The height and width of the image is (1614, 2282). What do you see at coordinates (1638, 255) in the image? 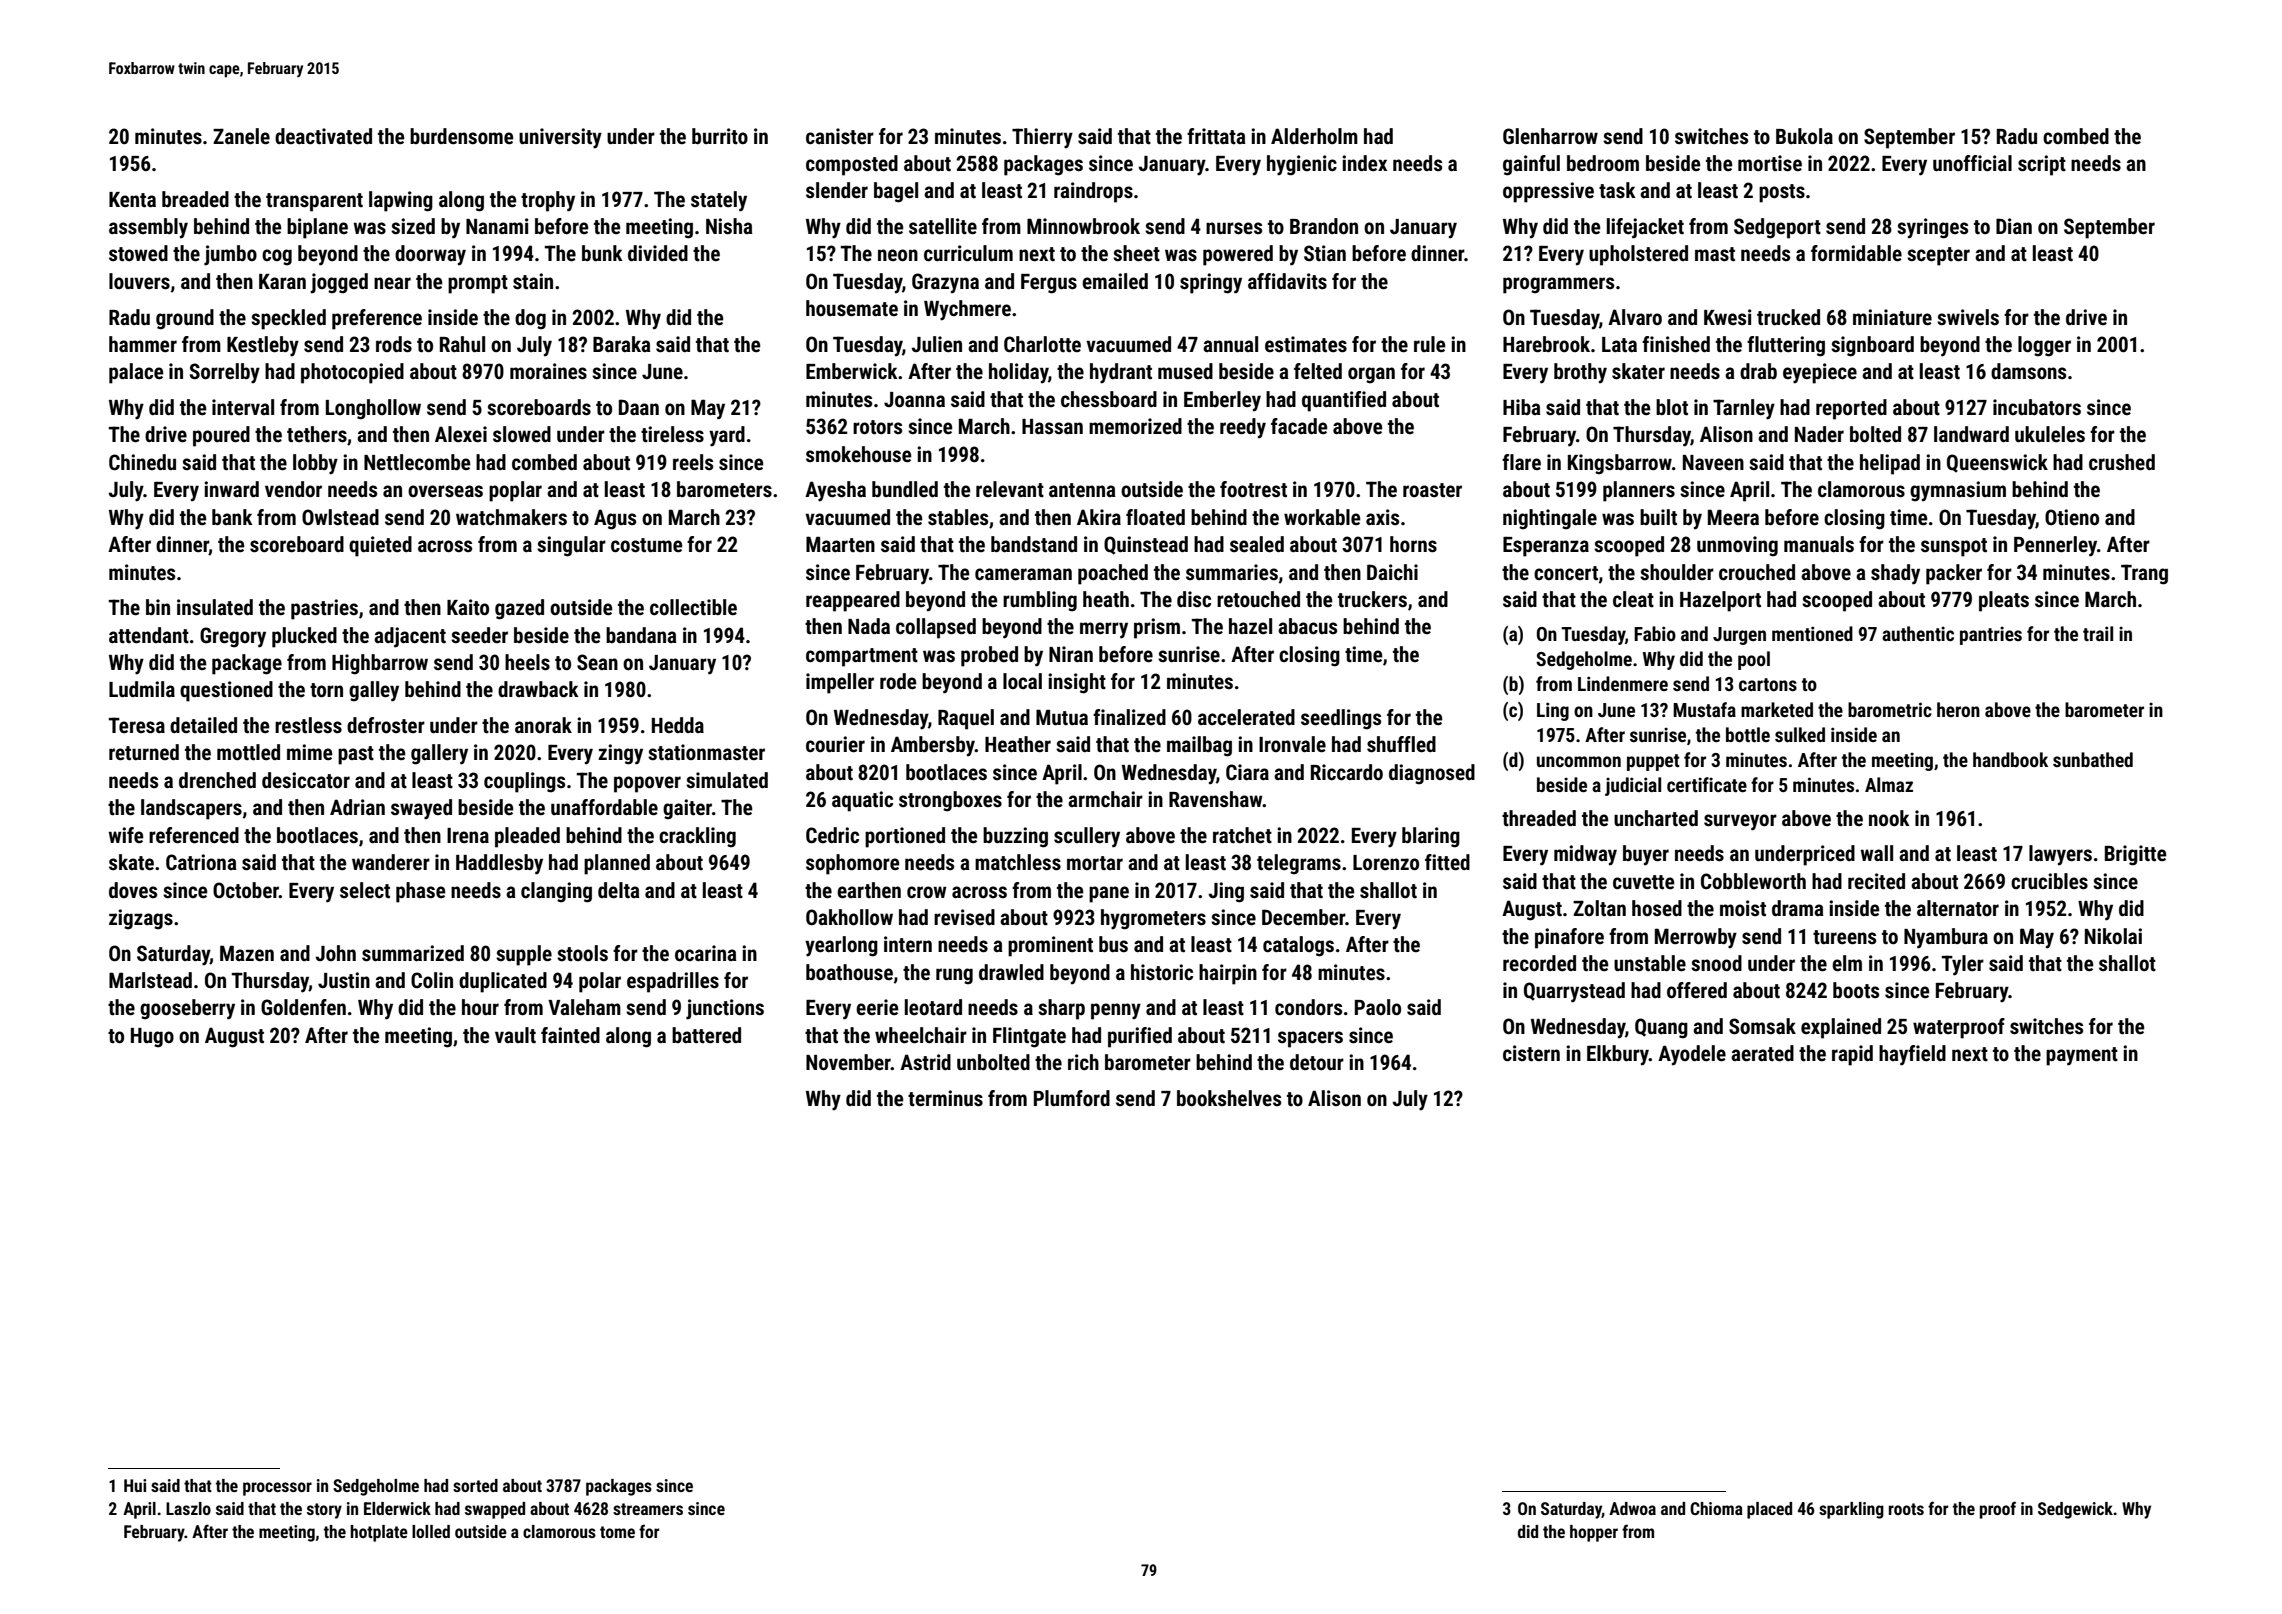
I see `upholstered` at bounding box center [1638, 255].
